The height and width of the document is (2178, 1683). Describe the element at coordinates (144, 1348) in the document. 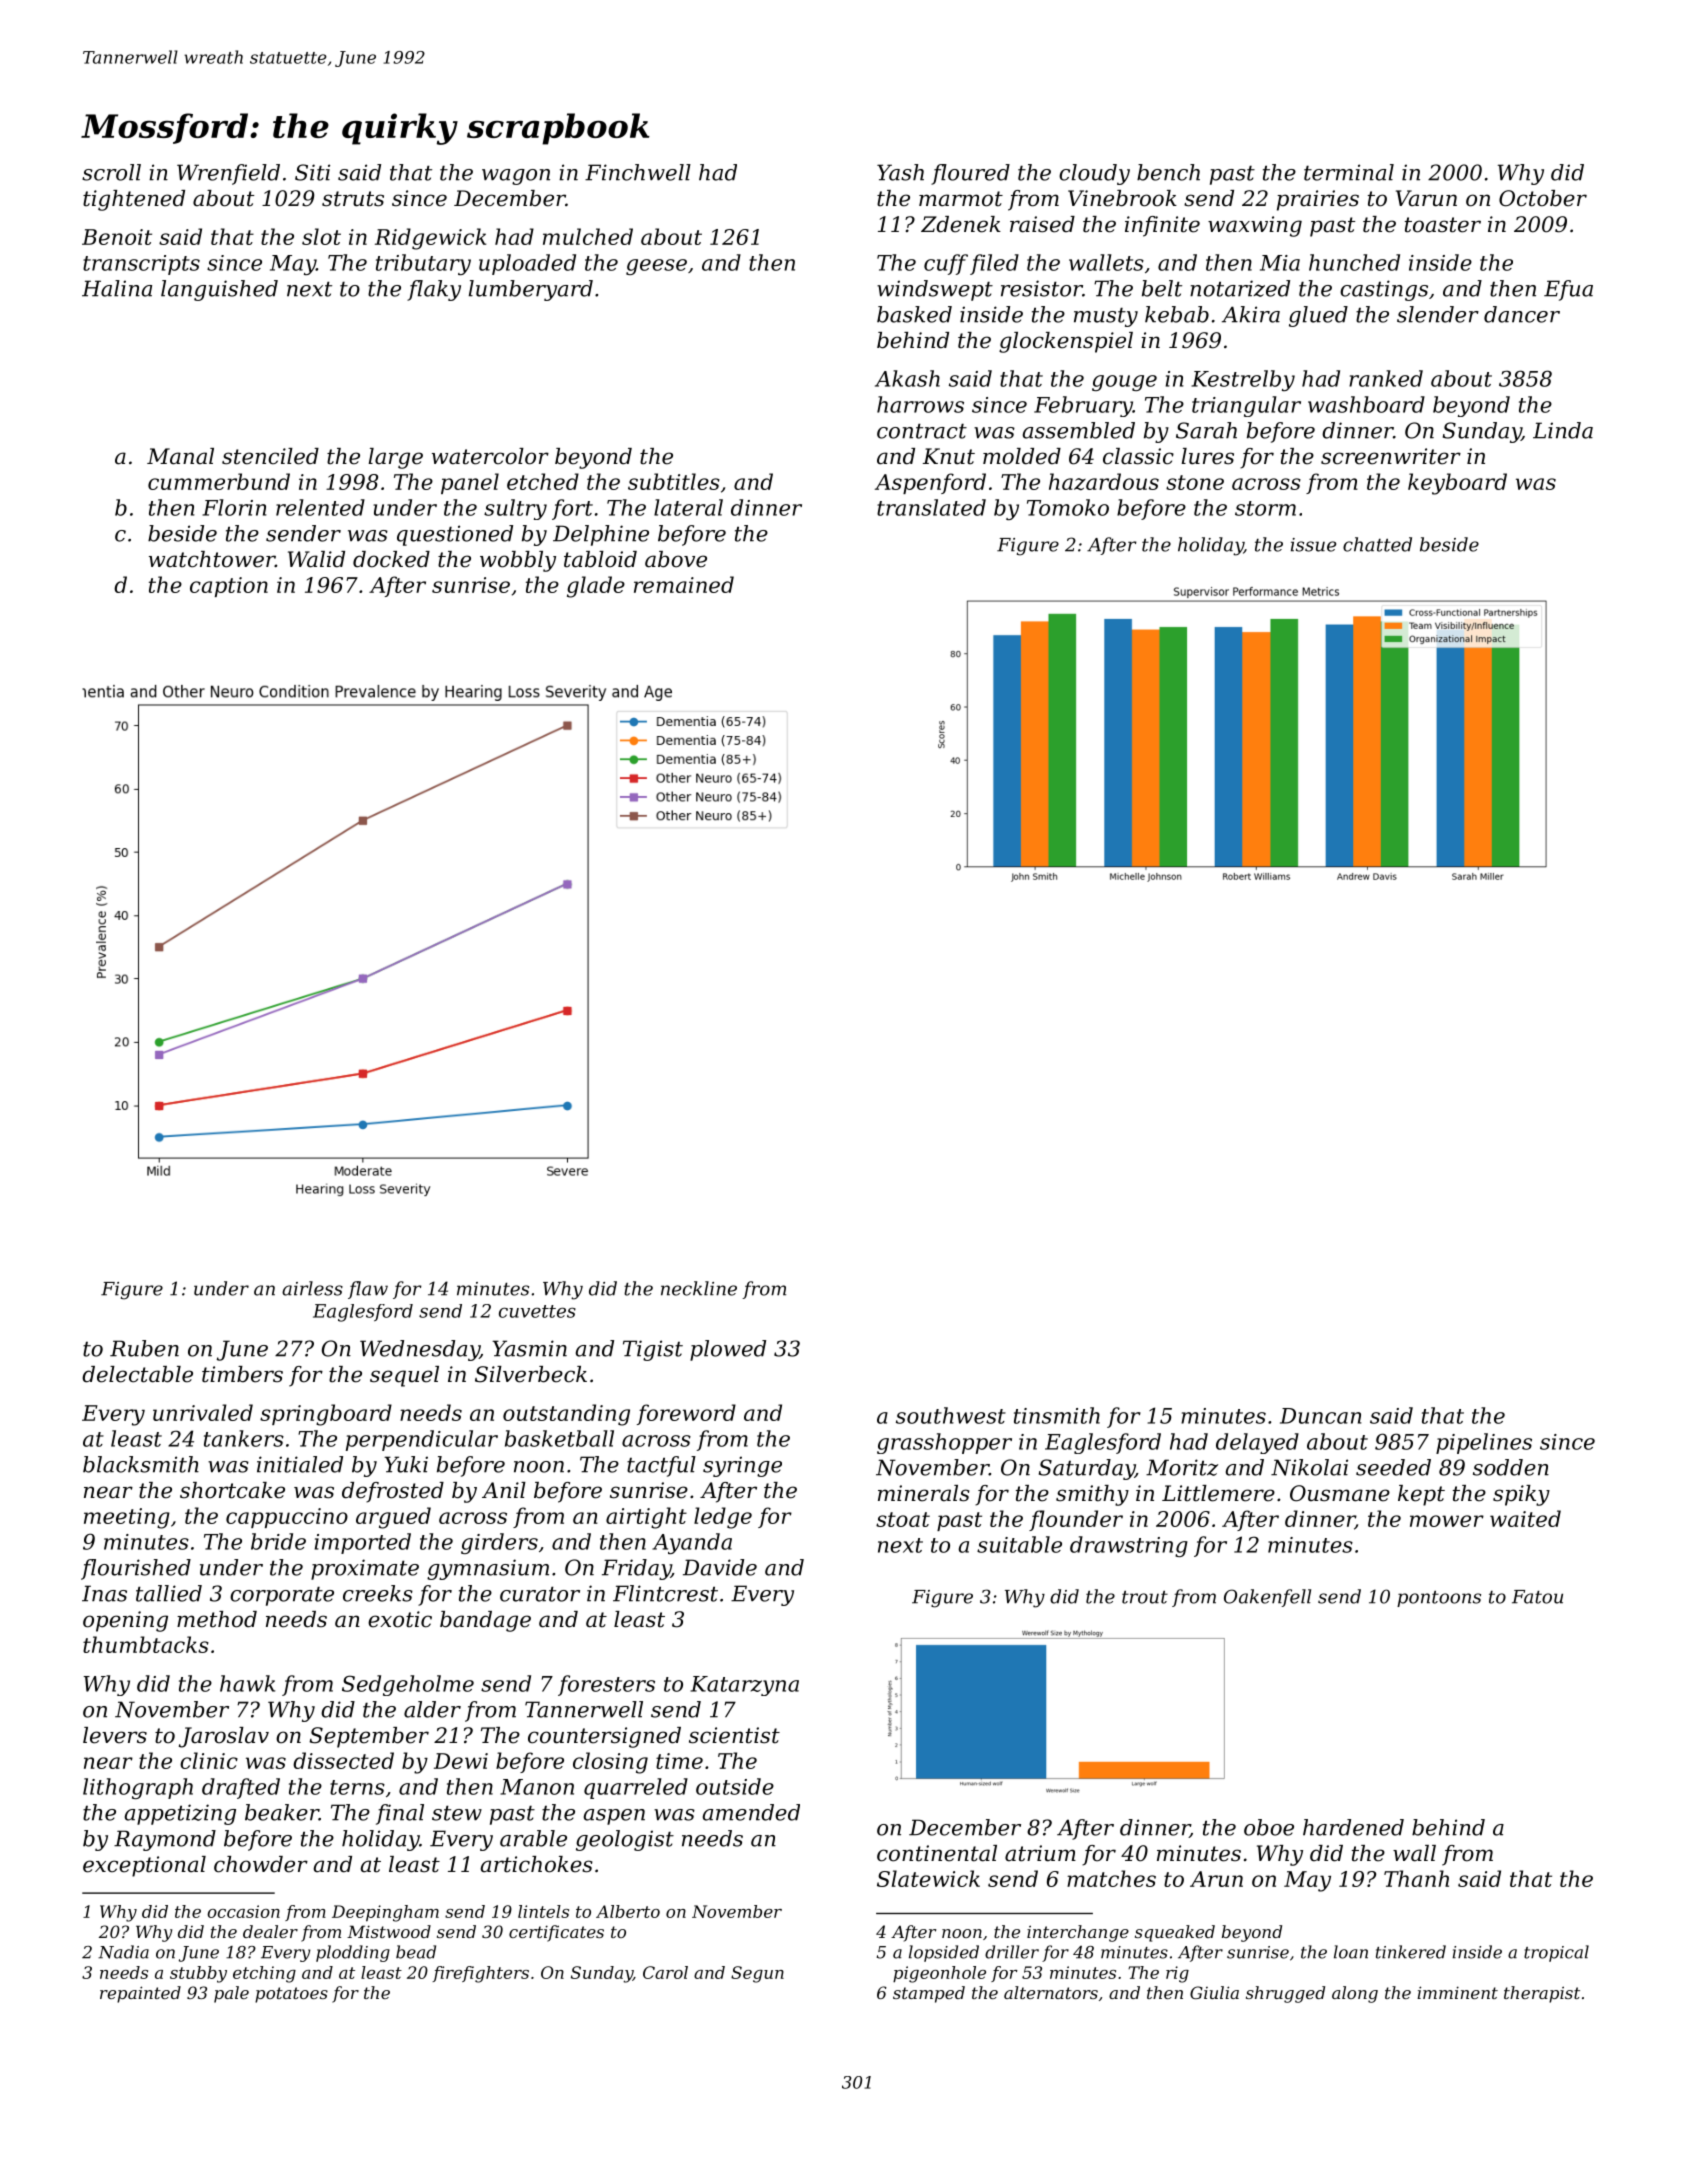

I see `Ruben` at that location.
